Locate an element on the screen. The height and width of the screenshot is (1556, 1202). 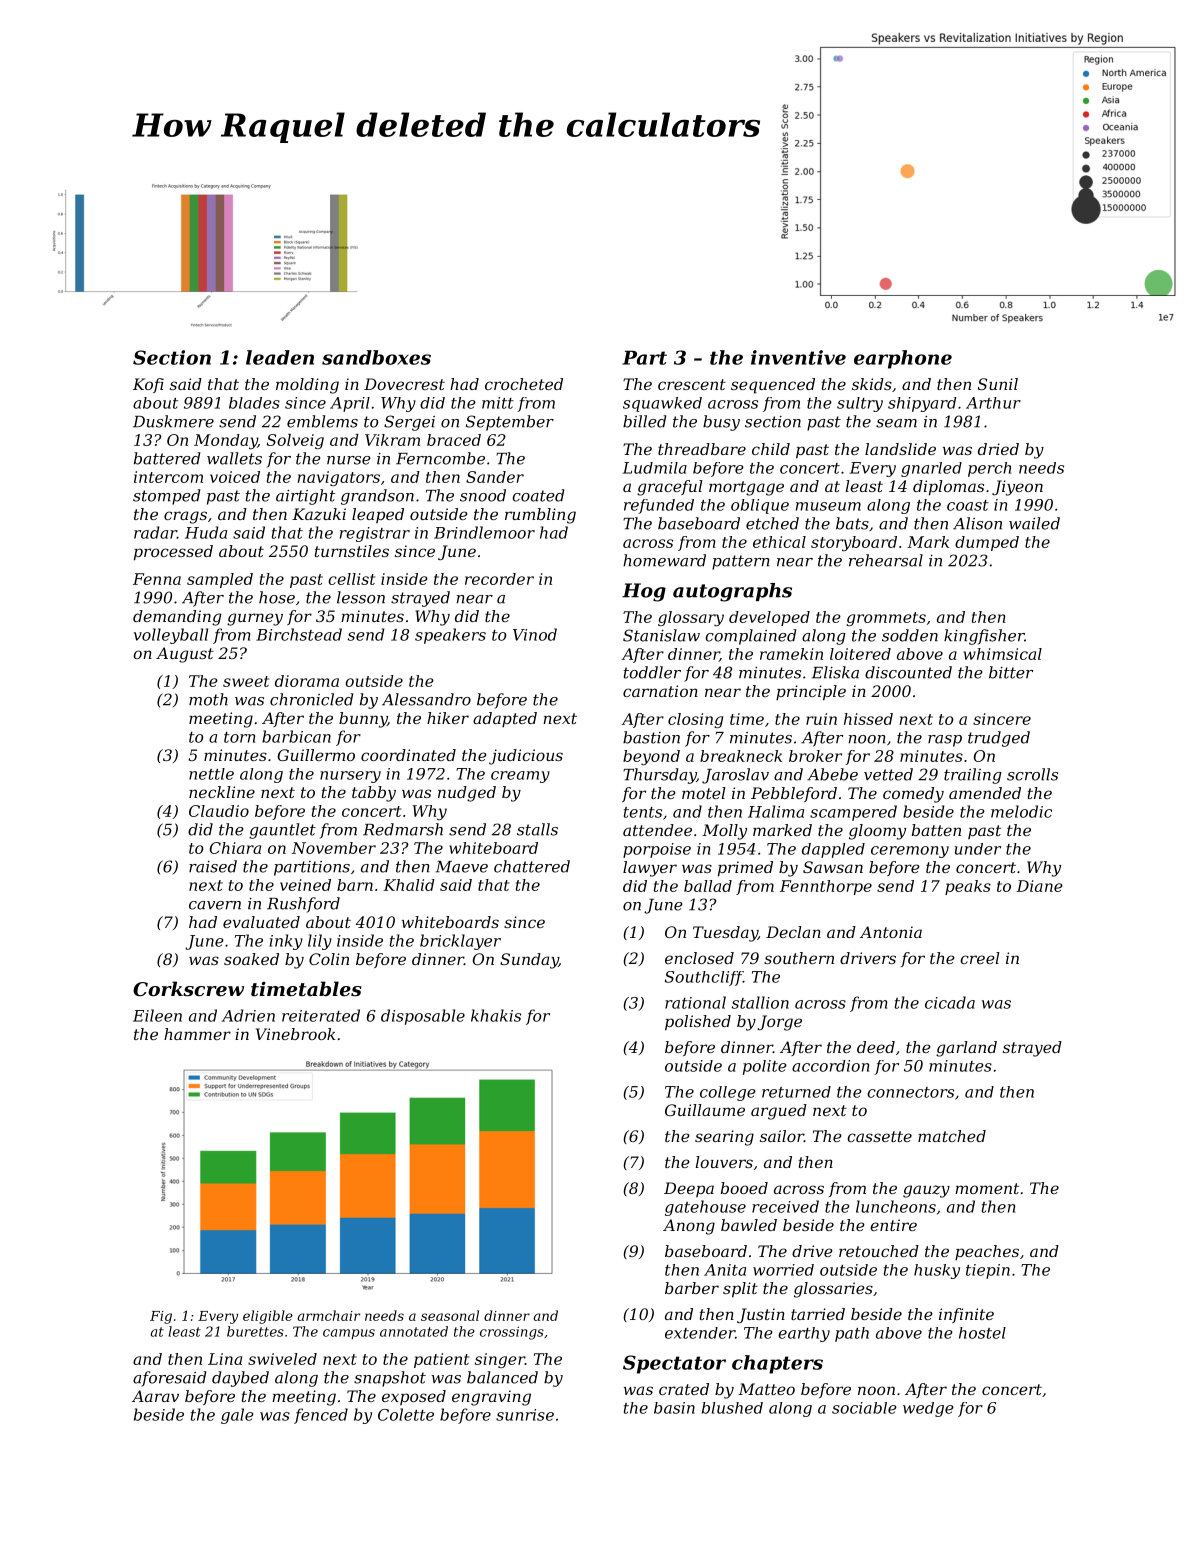
sultry is located at coordinates (860, 404).
